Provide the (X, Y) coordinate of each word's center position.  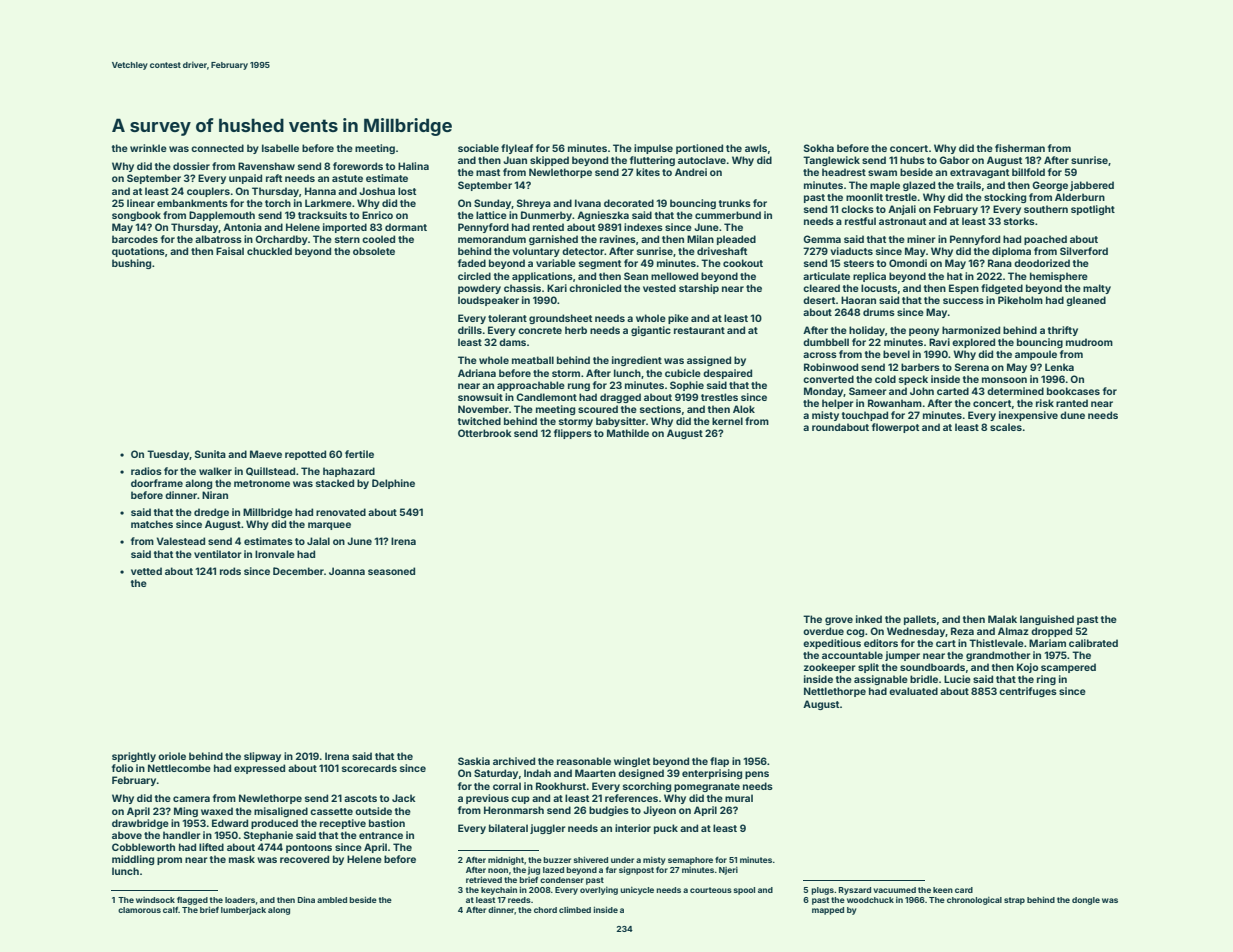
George (1050, 186)
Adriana (477, 373)
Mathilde (628, 433)
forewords (358, 166)
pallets (920, 620)
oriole (172, 756)
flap (719, 762)
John (922, 391)
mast (488, 172)
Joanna (347, 571)
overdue (823, 631)
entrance (381, 835)
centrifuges (1028, 692)
